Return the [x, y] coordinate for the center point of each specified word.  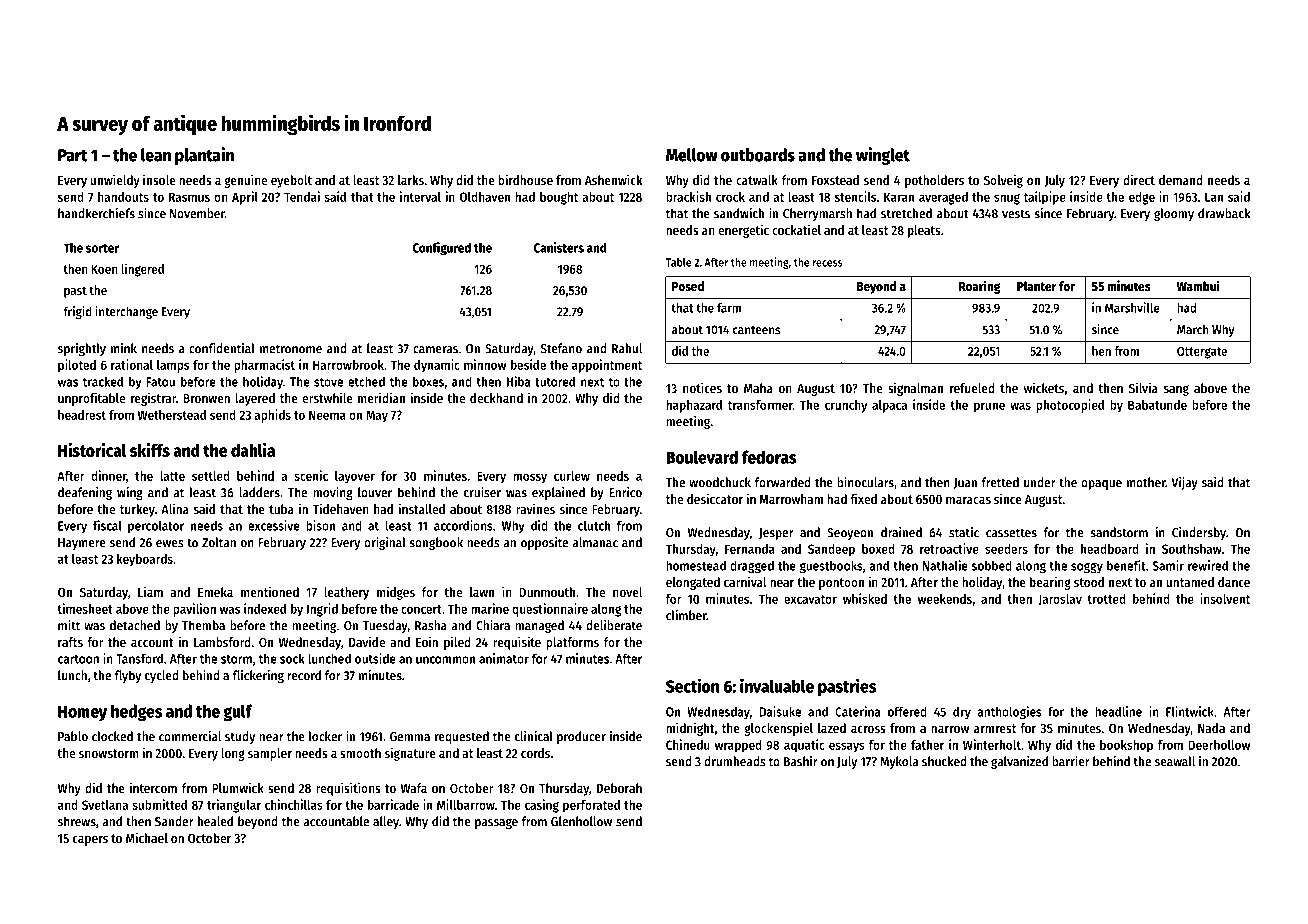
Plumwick [238, 787]
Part [73, 155]
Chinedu [687, 744]
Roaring [979, 287]
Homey [82, 713]
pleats [924, 231]
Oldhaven [485, 197]
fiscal [107, 525]
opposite [544, 543]
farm [729, 308]
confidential [222, 348]
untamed [1190, 582]
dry [962, 712]
